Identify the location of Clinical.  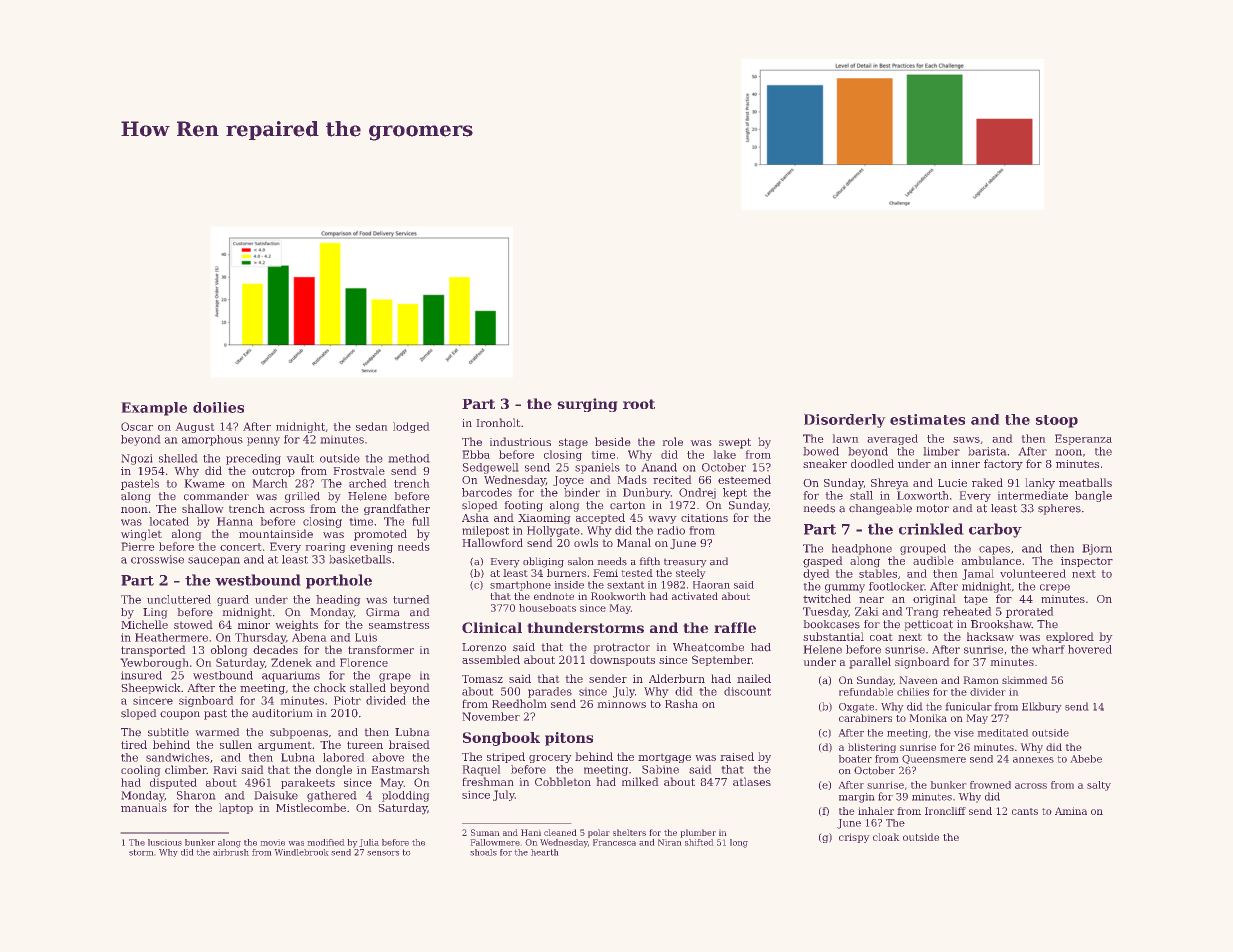
(492, 627).
